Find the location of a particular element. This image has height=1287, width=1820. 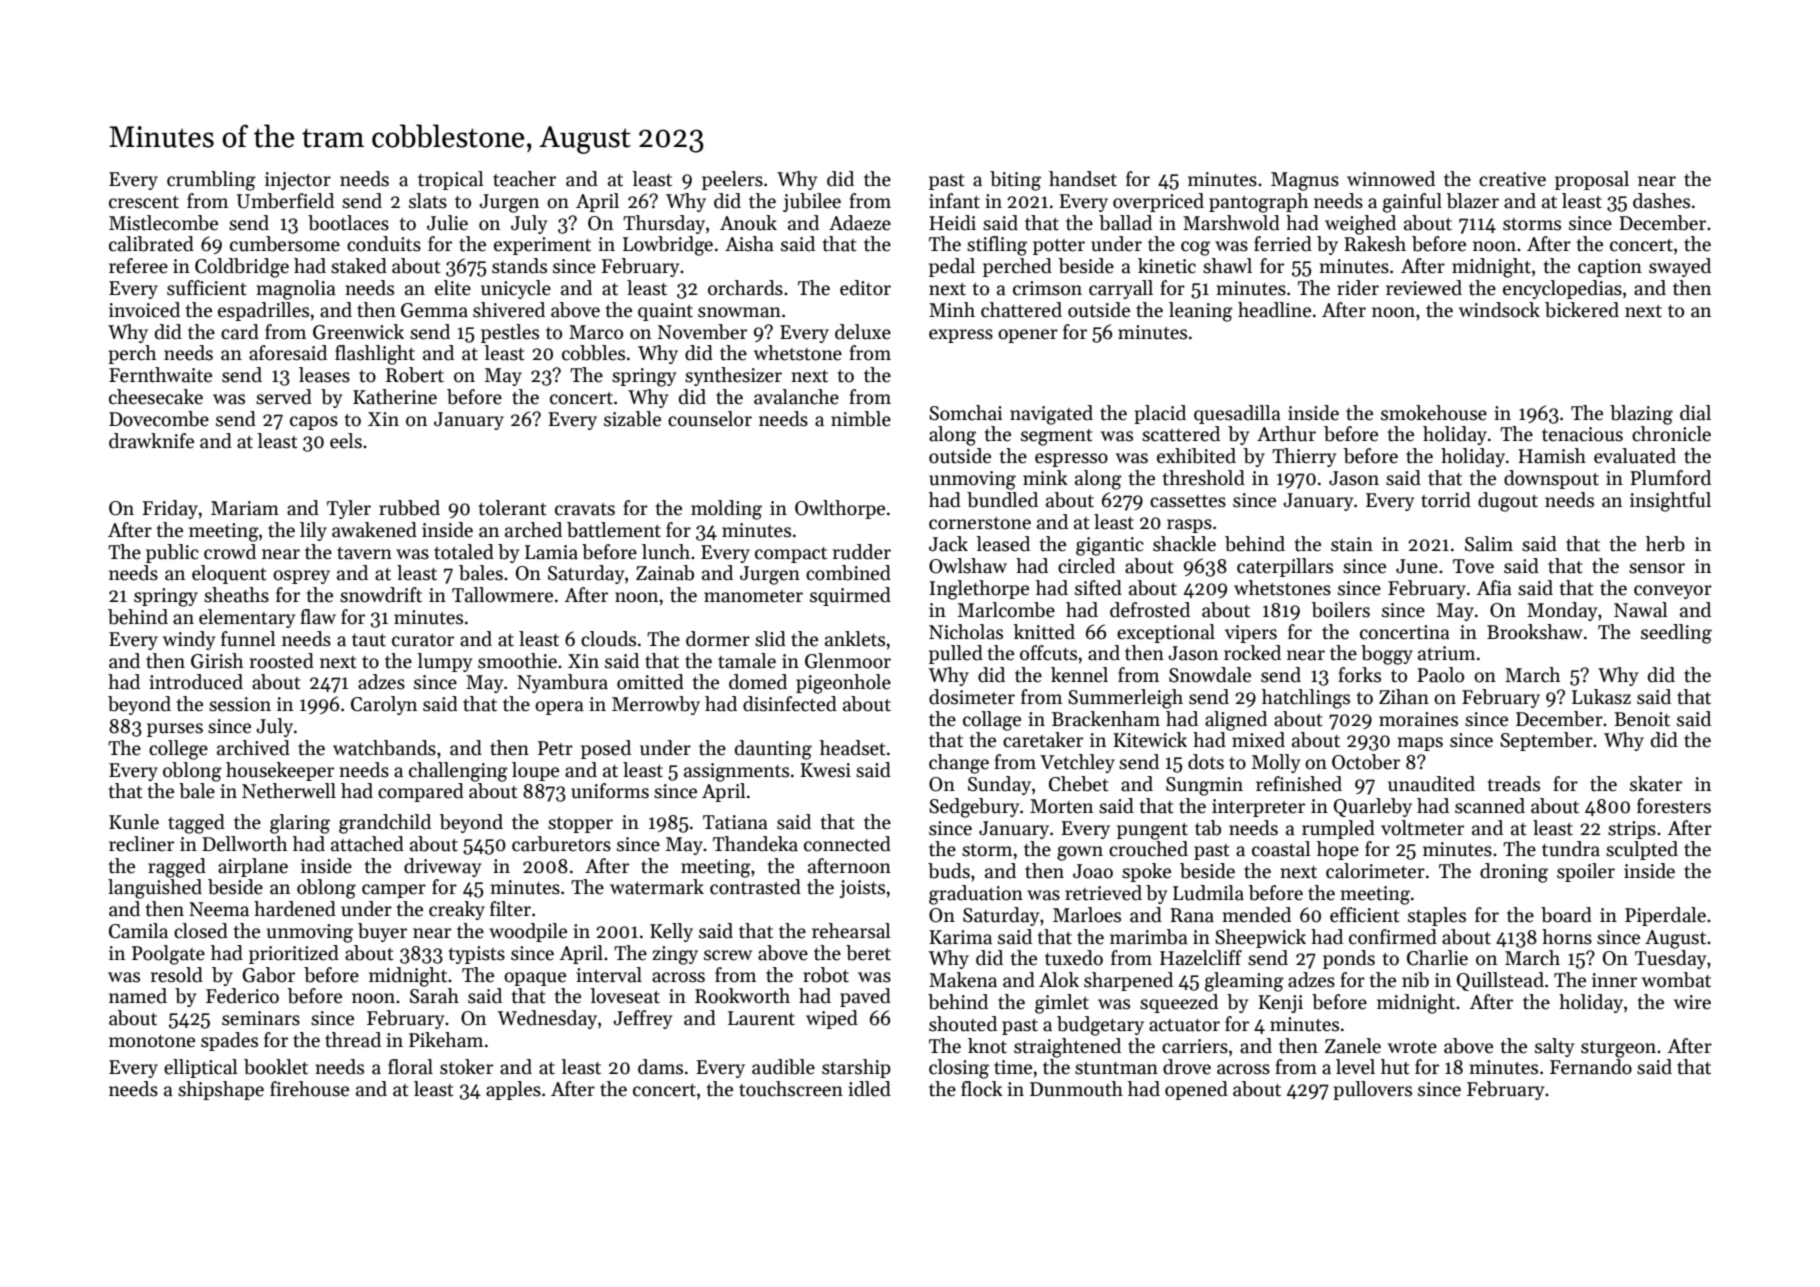

encyclopedias is located at coordinates (1562, 289).
